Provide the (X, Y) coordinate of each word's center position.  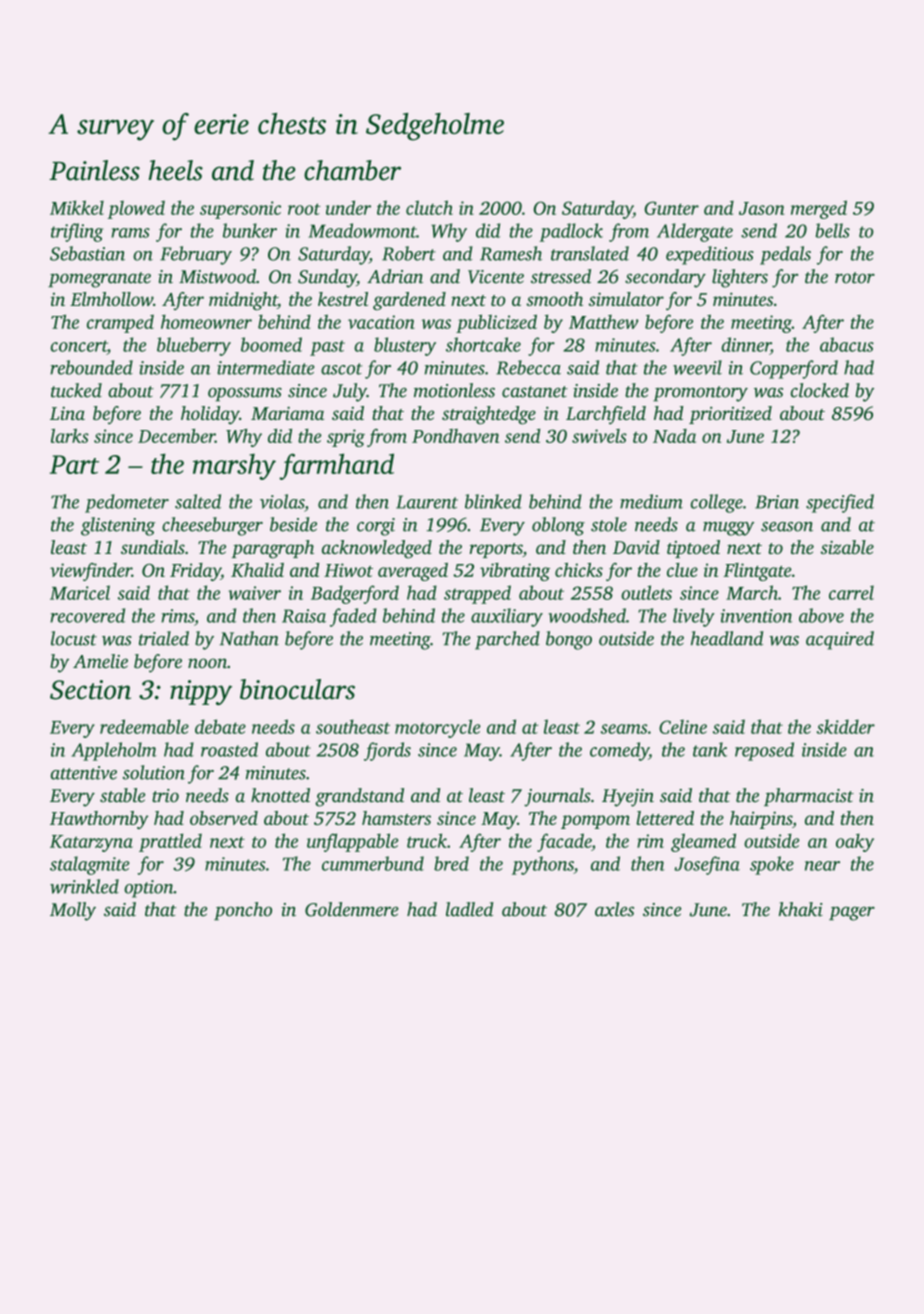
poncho (243, 911)
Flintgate (757, 572)
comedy (619, 751)
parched (507, 640)
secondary (665, 278)
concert (79, 346)
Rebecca (528, 367)
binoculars (297, 689)
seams (624, 729)
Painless (94, 170)
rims (177, 616)
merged (819, 209)
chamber (352, 170)
